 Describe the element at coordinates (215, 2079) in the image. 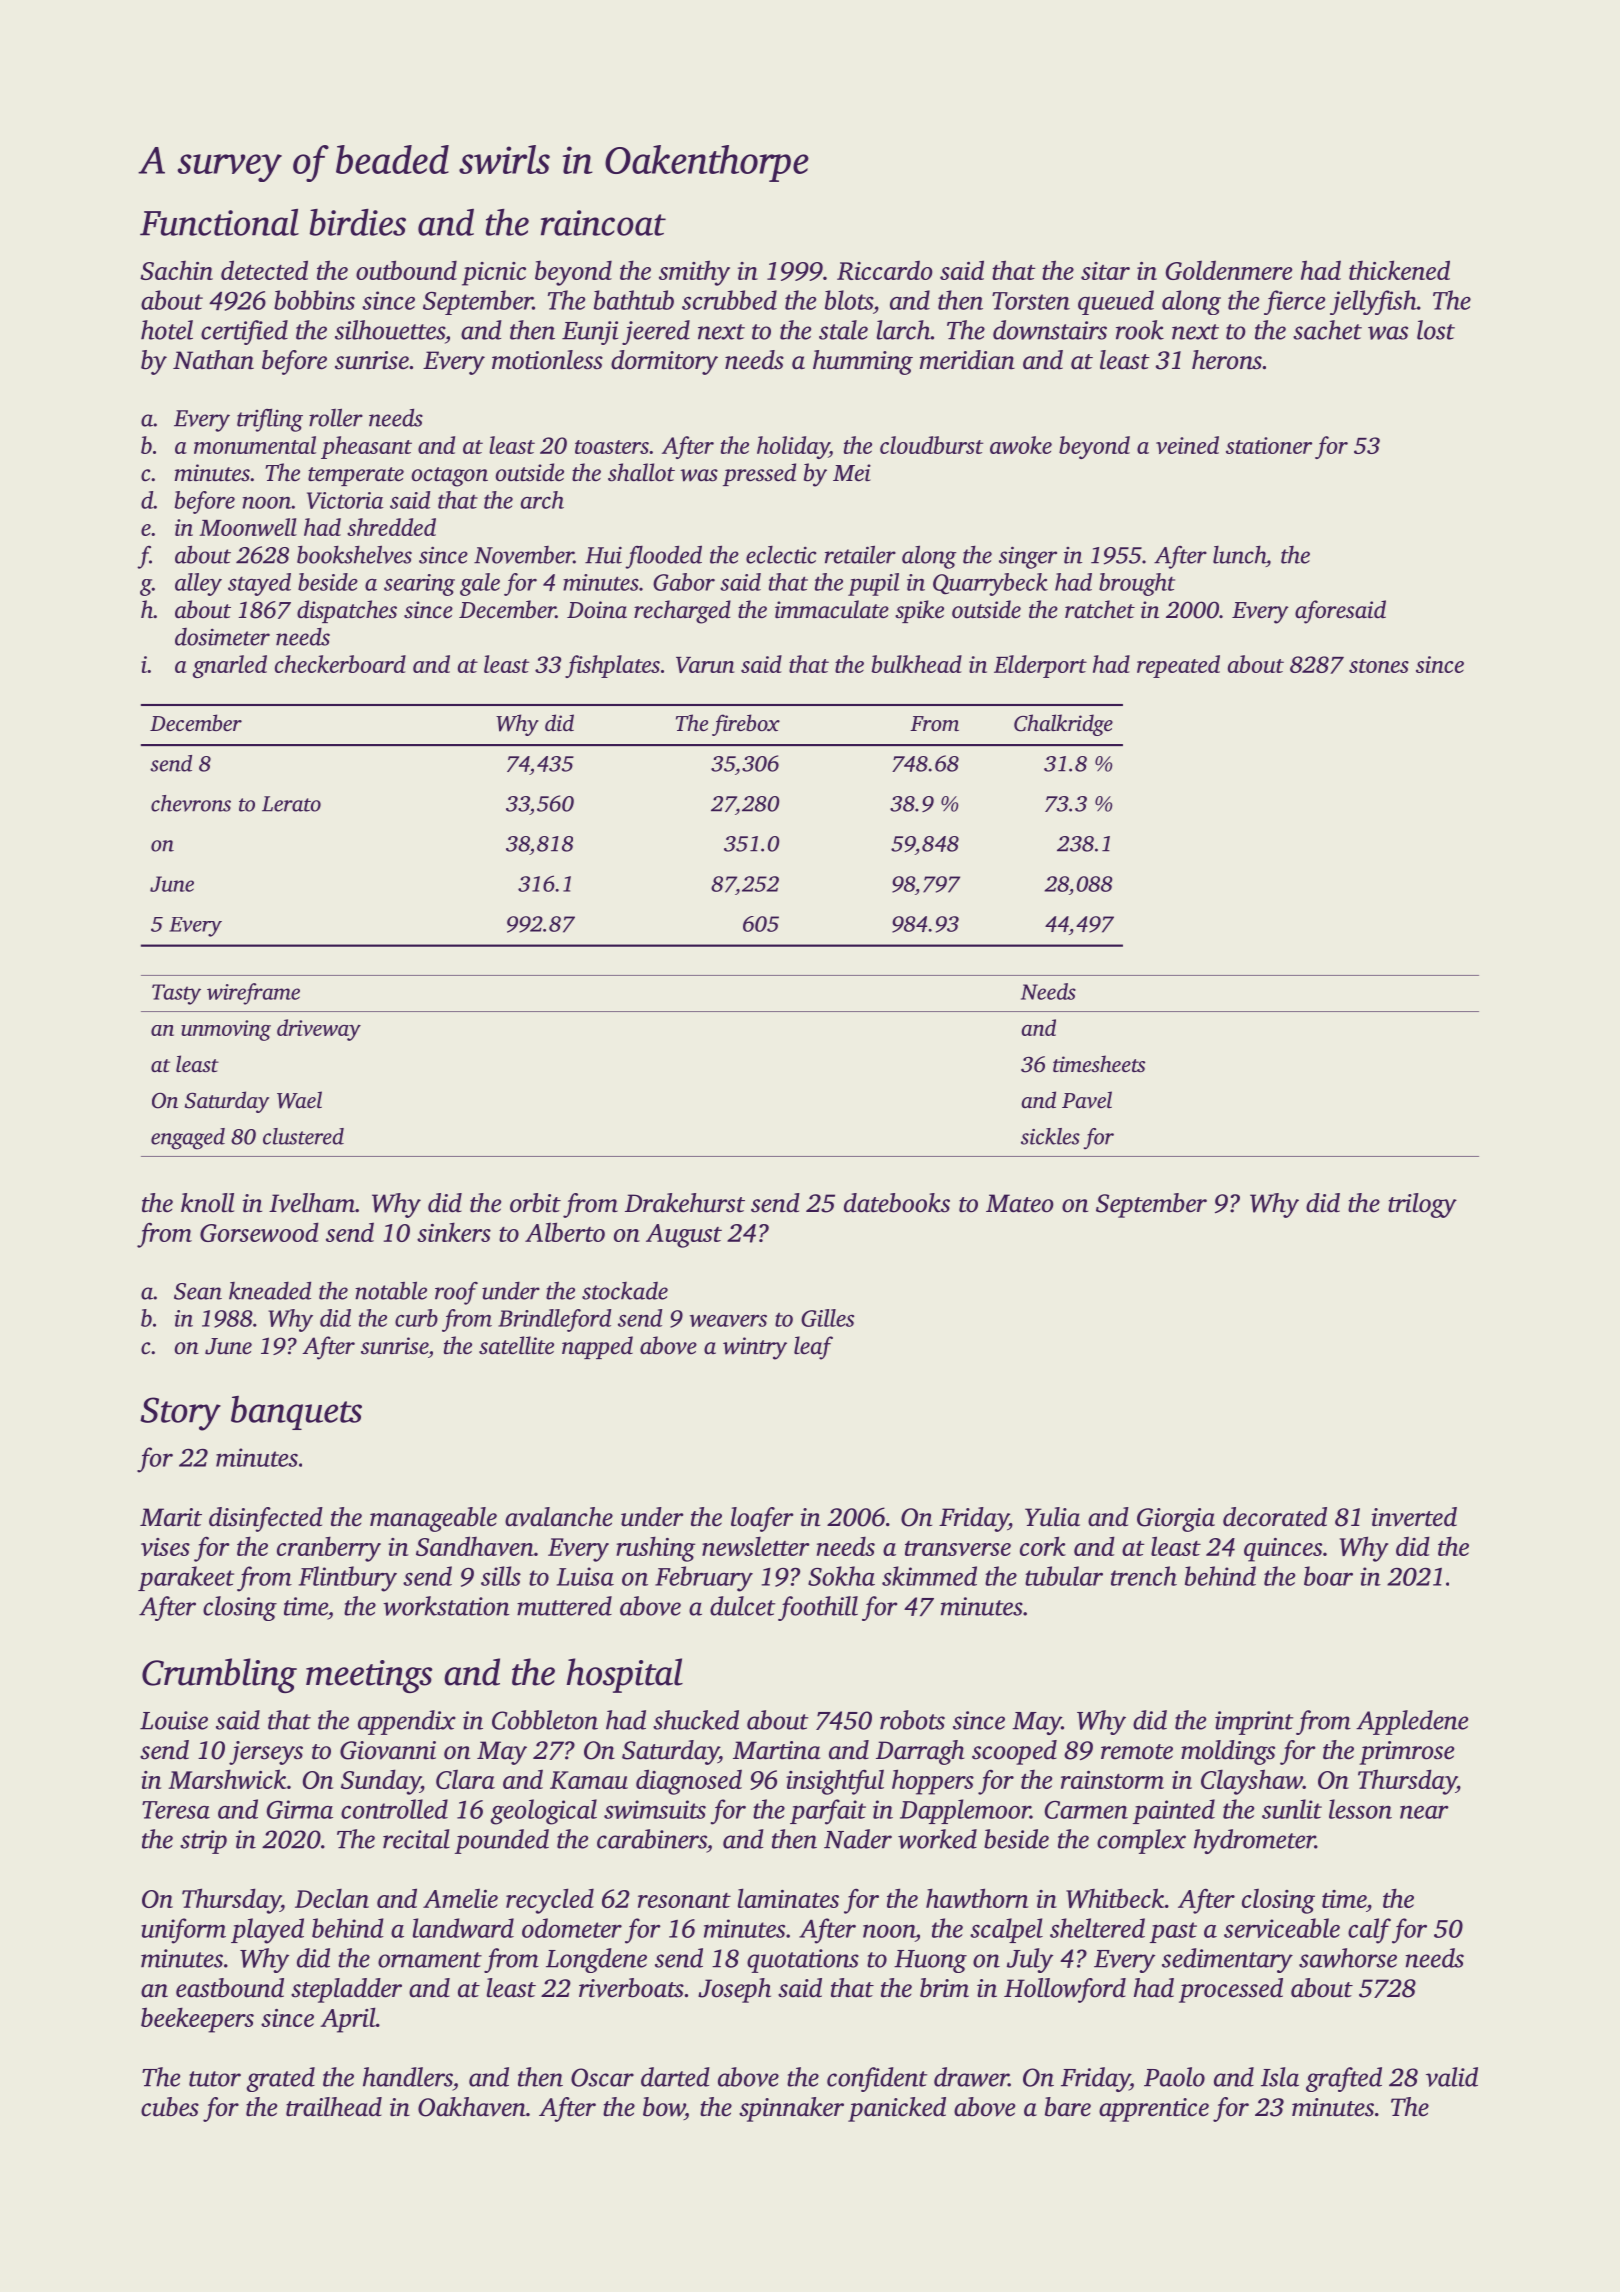

I see `tutor` at that location.
